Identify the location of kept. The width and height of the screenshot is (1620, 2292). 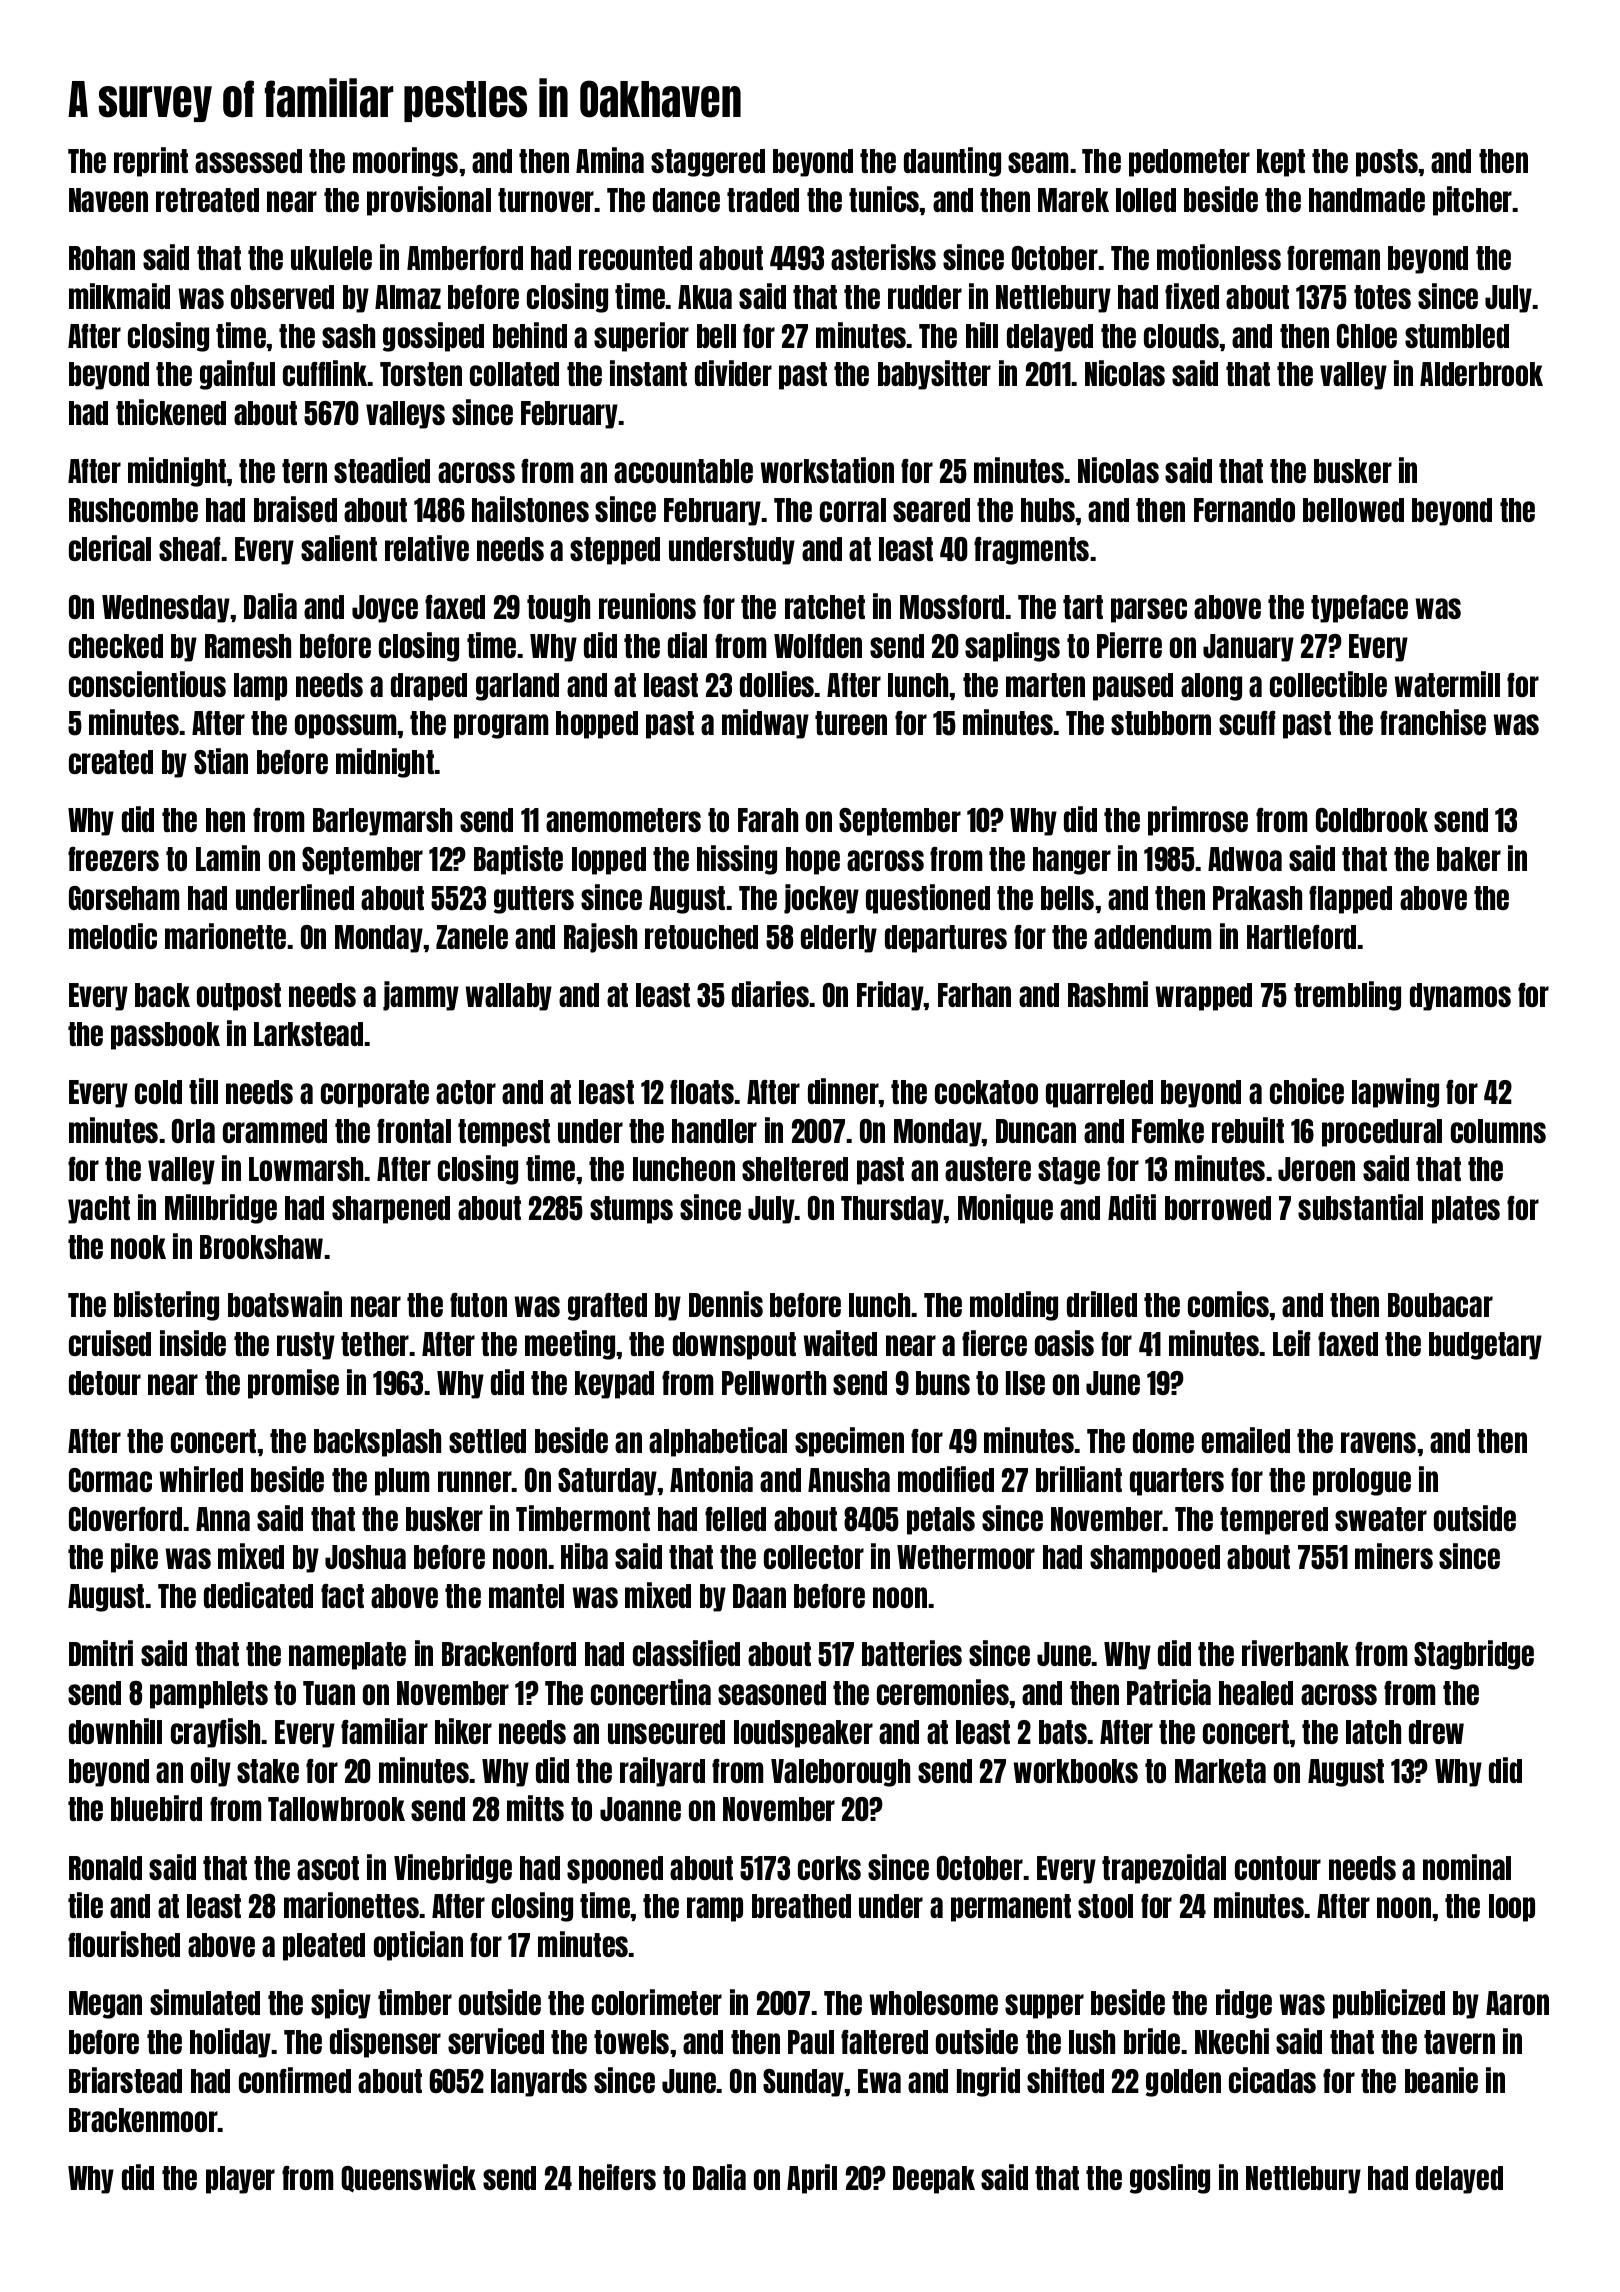
(1281, 163).
